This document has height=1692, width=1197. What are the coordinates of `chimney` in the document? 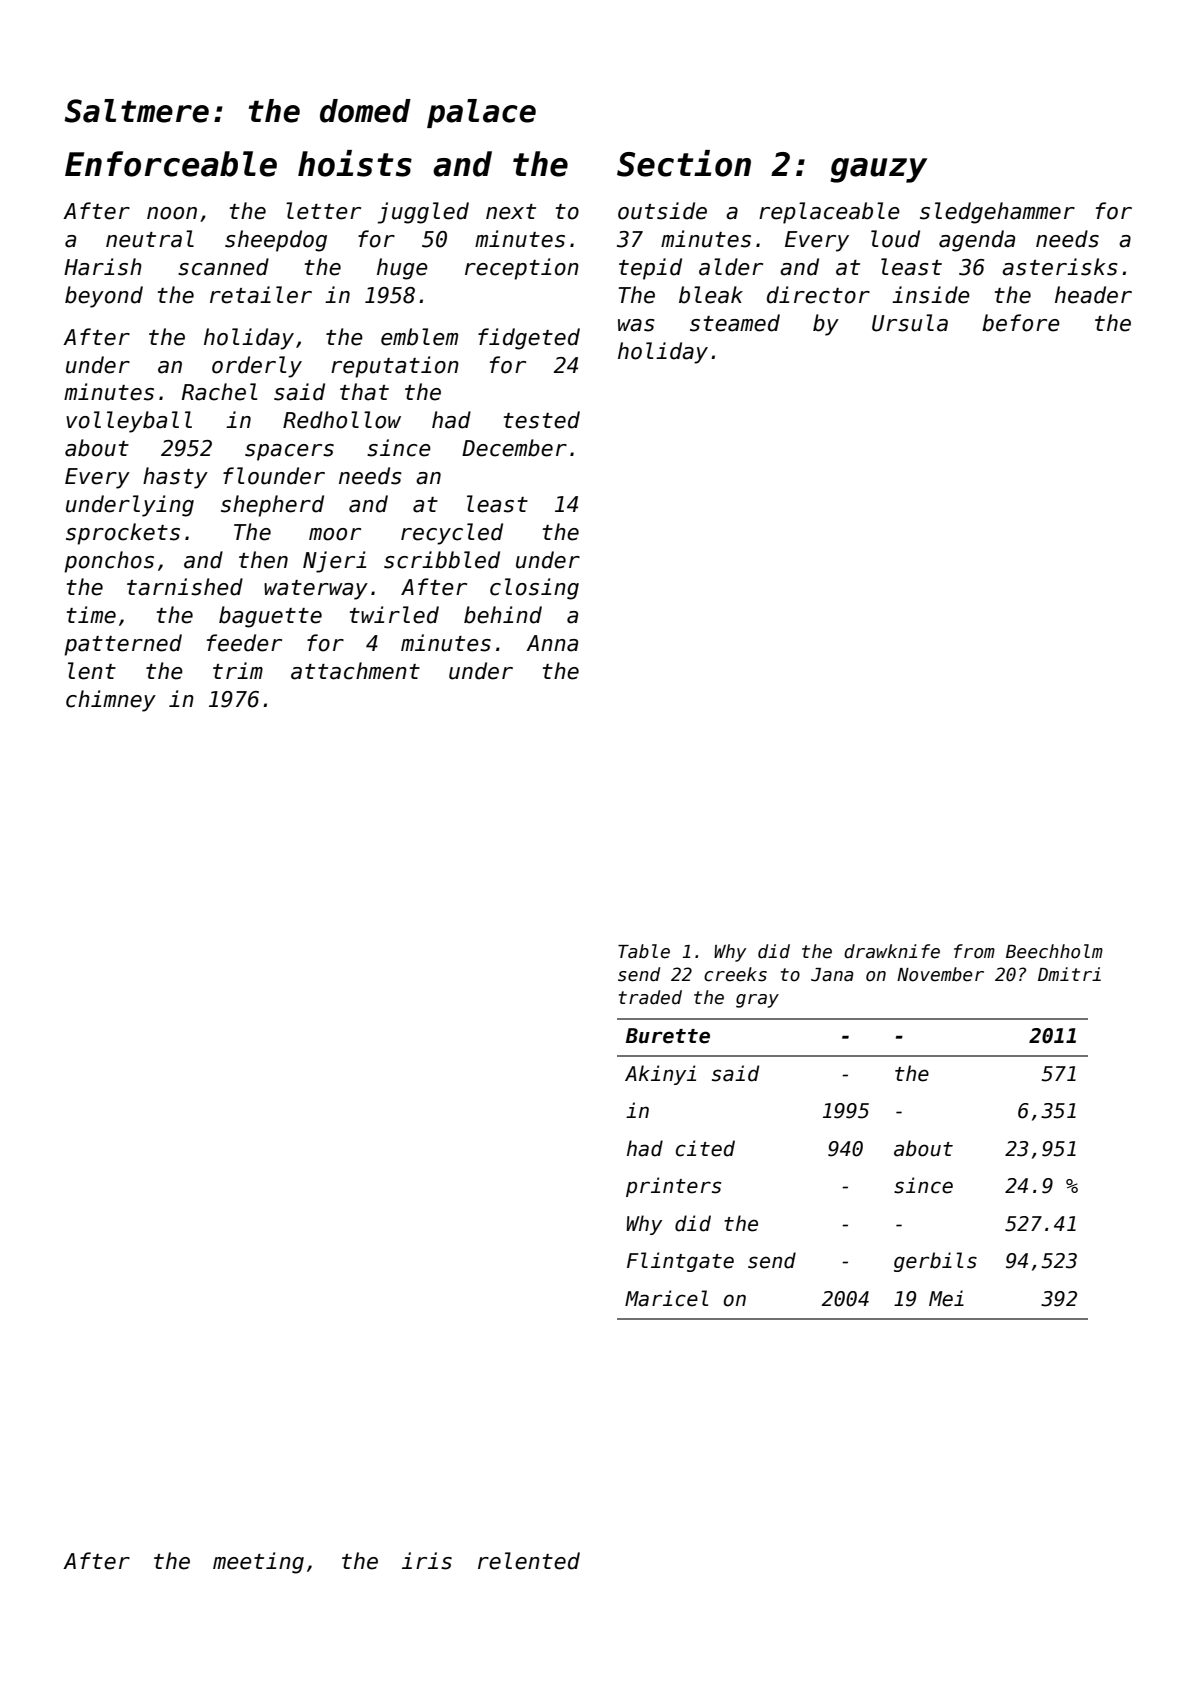 It's located at (111, 701).
